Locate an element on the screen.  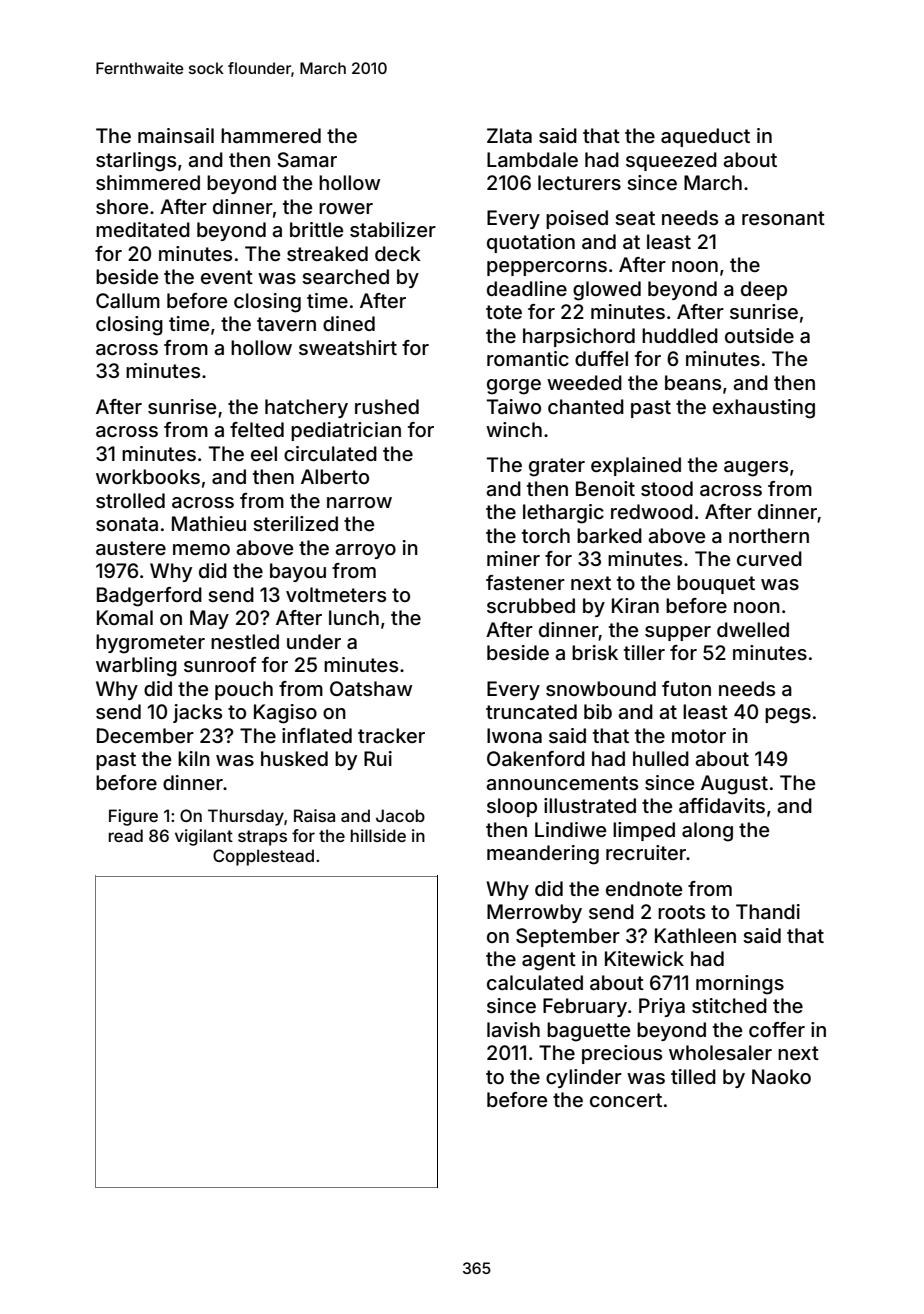
augers is located at coordinates (756, 469).
